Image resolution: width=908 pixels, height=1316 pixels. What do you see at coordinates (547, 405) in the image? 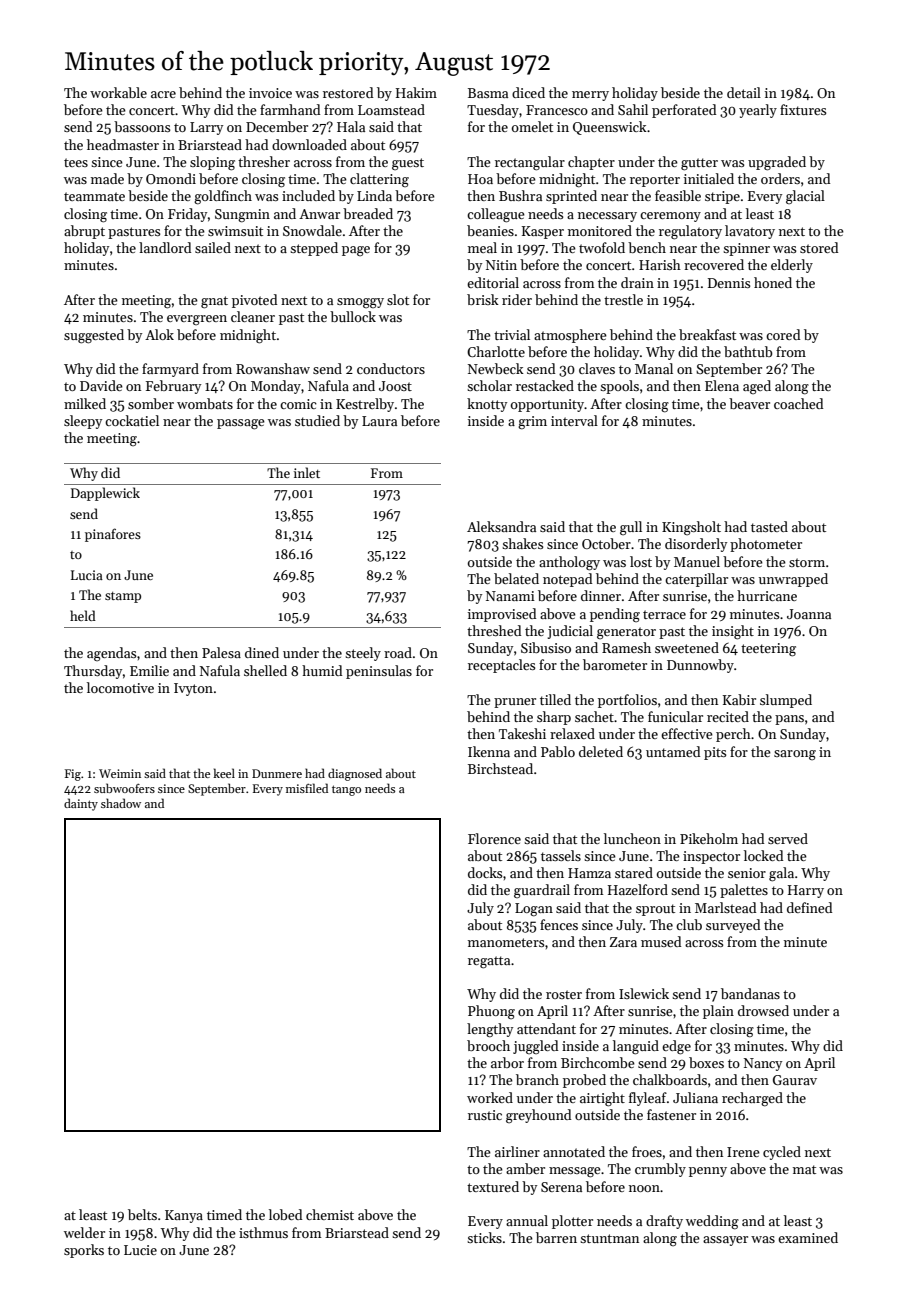
I see `opportunity` at bounding box center [547, 405].
